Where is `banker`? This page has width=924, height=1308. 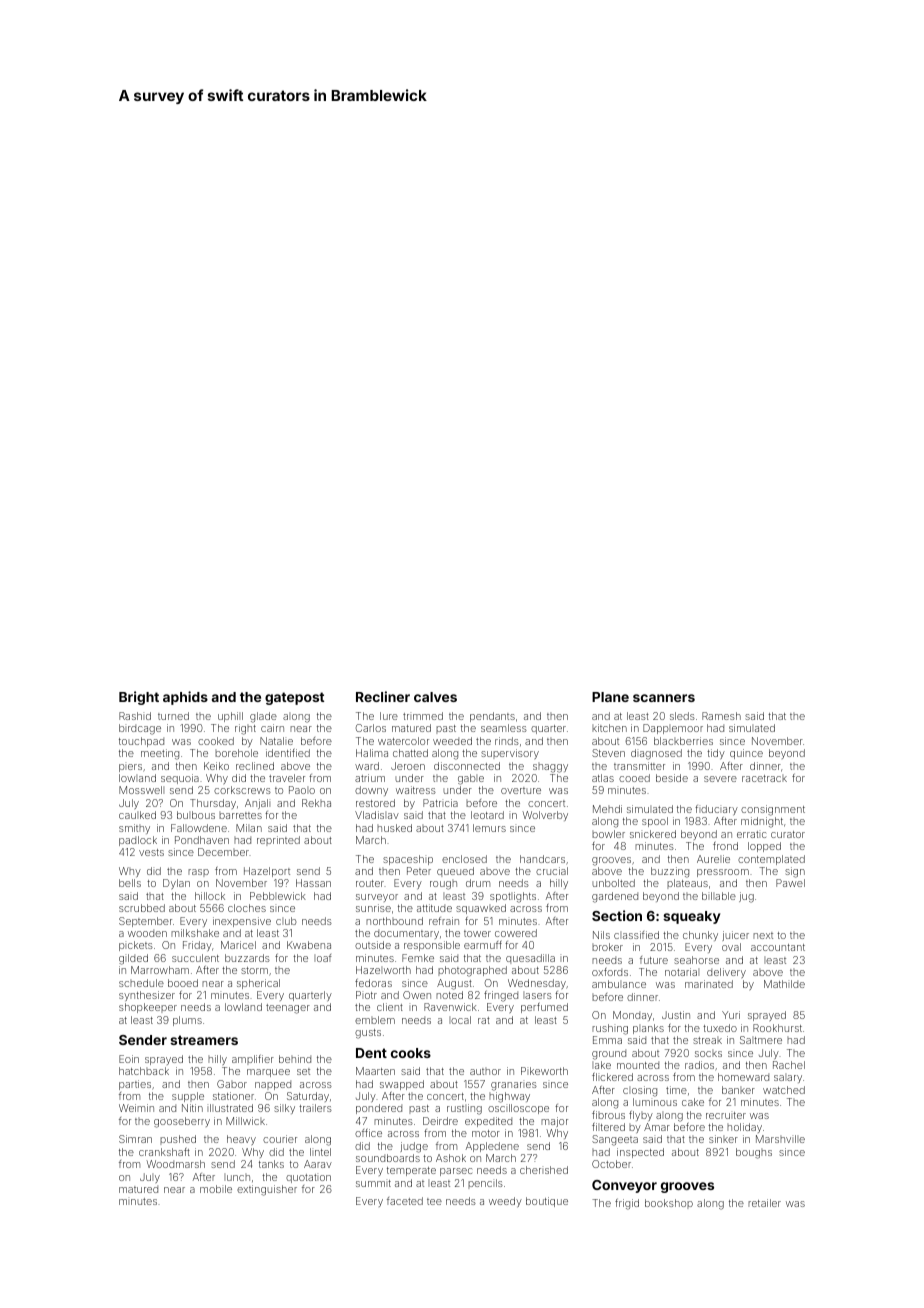
banker is located at coordinates (738, 1090).
